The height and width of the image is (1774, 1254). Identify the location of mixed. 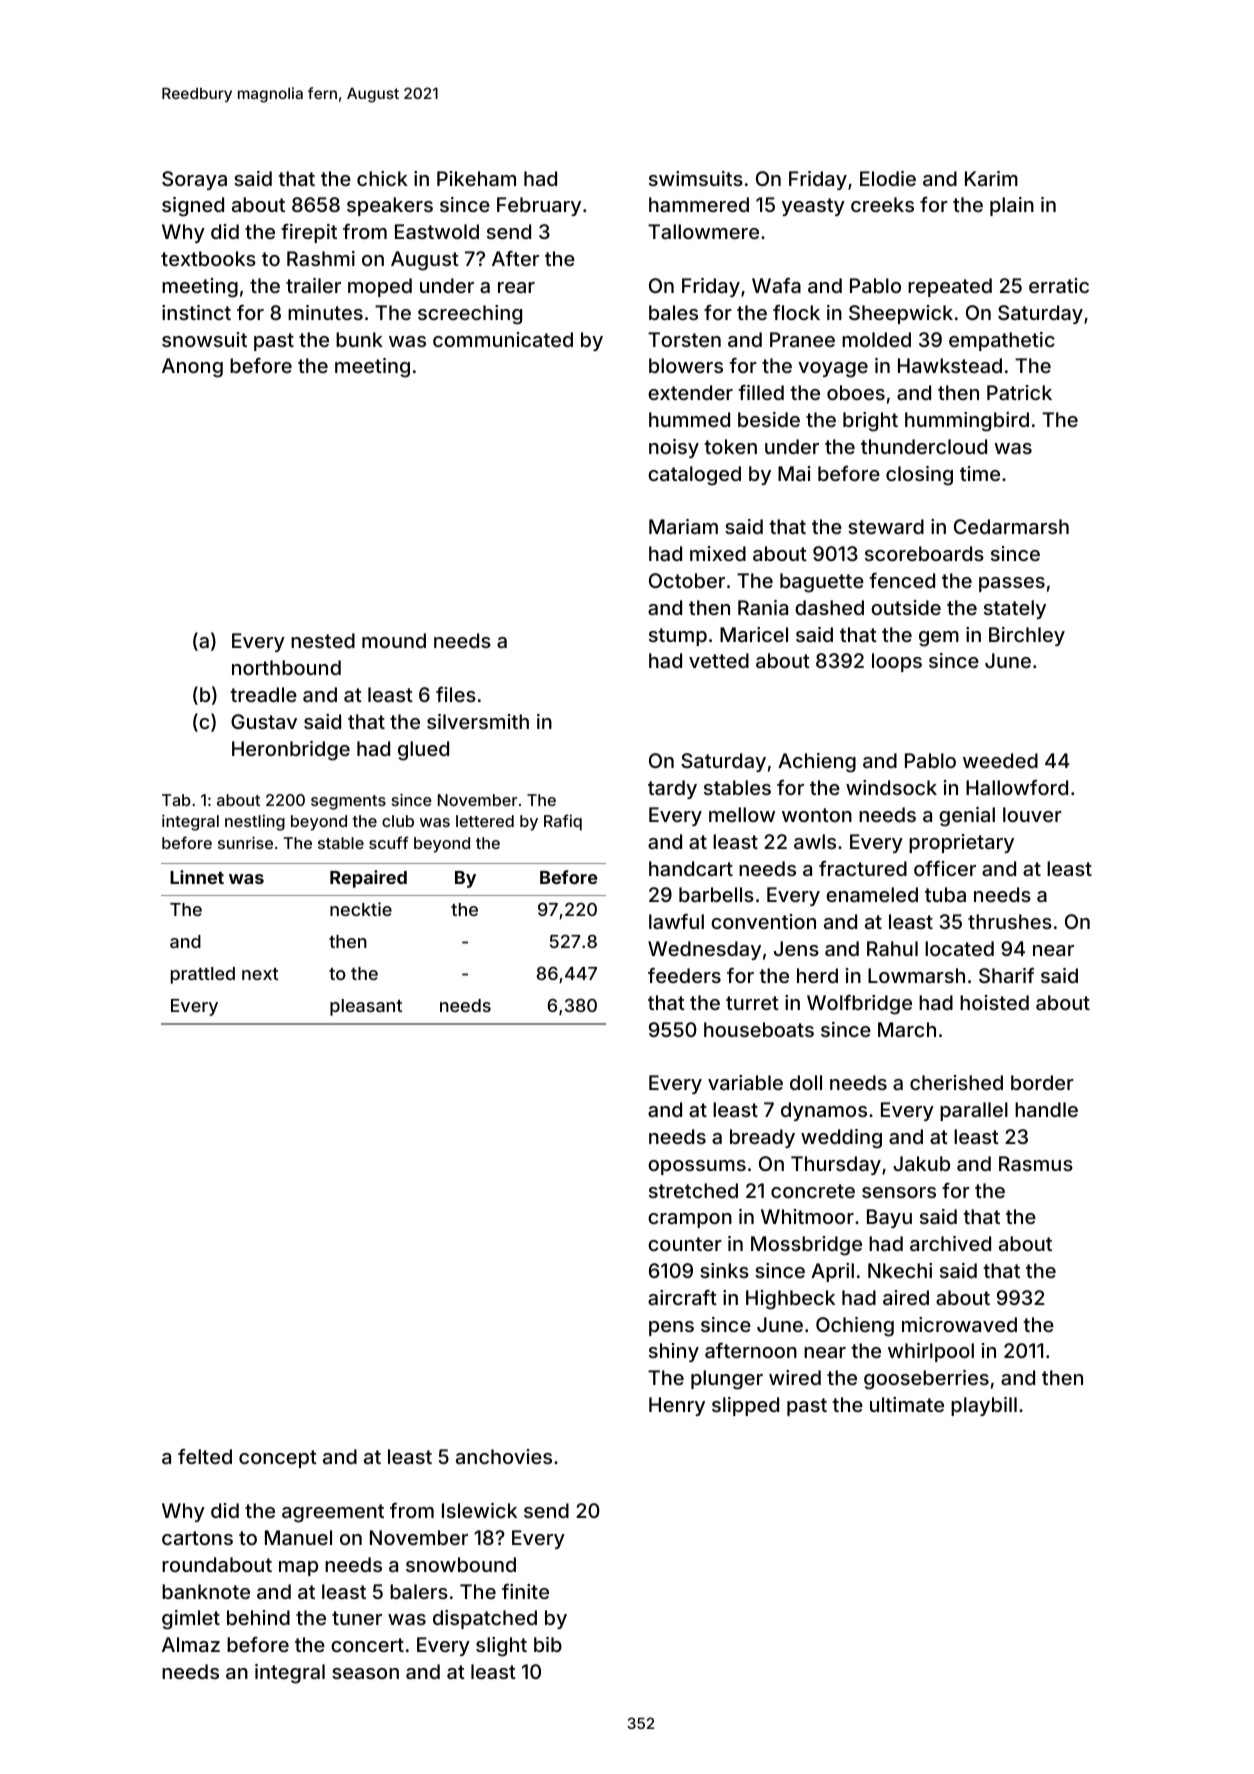
(718, 553).
